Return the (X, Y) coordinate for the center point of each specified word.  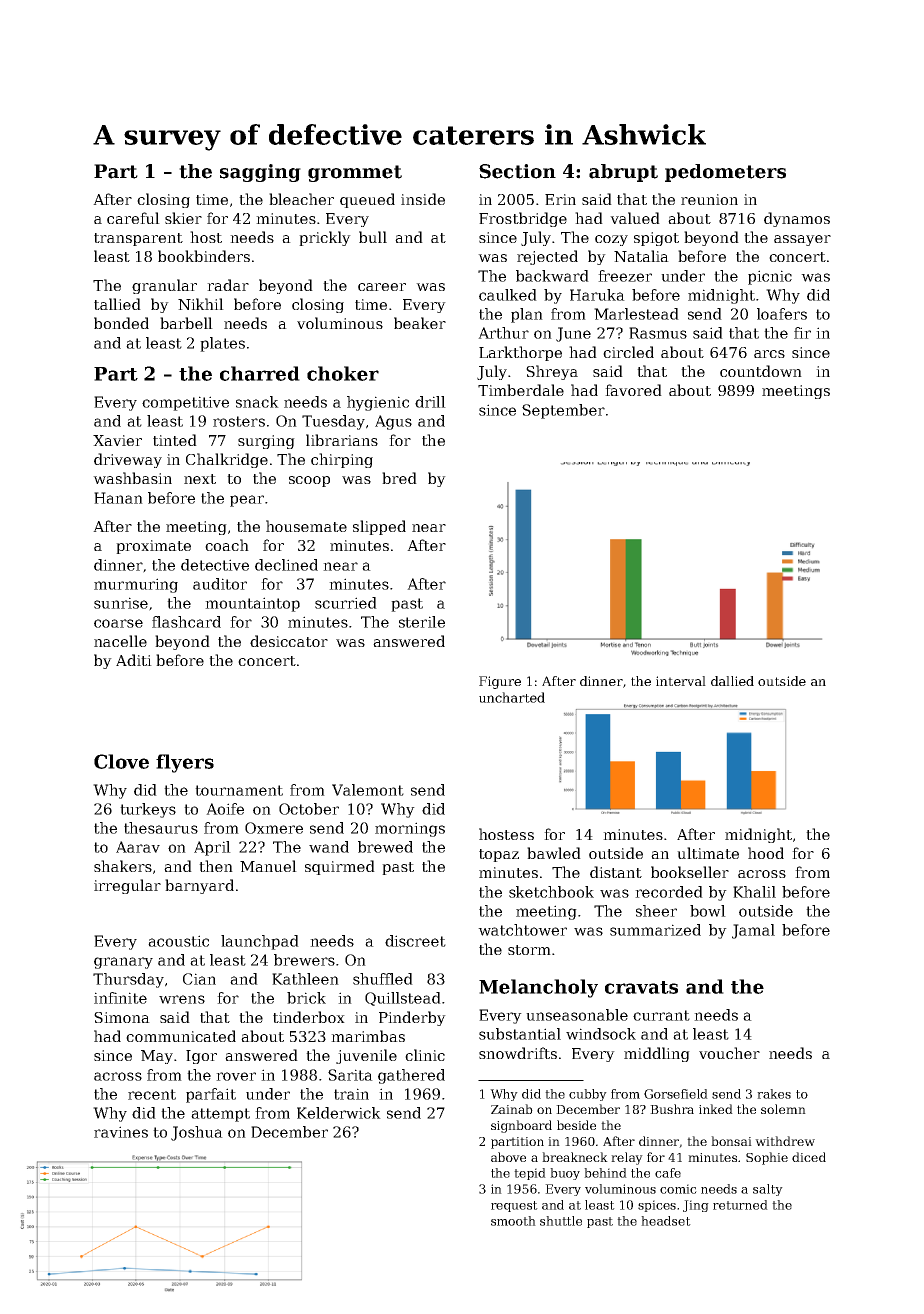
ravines (121, 1132)
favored (633, 390)
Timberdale (521, 390)
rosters (239, 421)
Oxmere (274, 828)
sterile (422, 622)
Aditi (134, 660)
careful (133, 218)
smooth (513, 1221)
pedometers (725, 173)
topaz (499, 855)
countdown (761, 371)
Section (517, 171)
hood (766, 853)
